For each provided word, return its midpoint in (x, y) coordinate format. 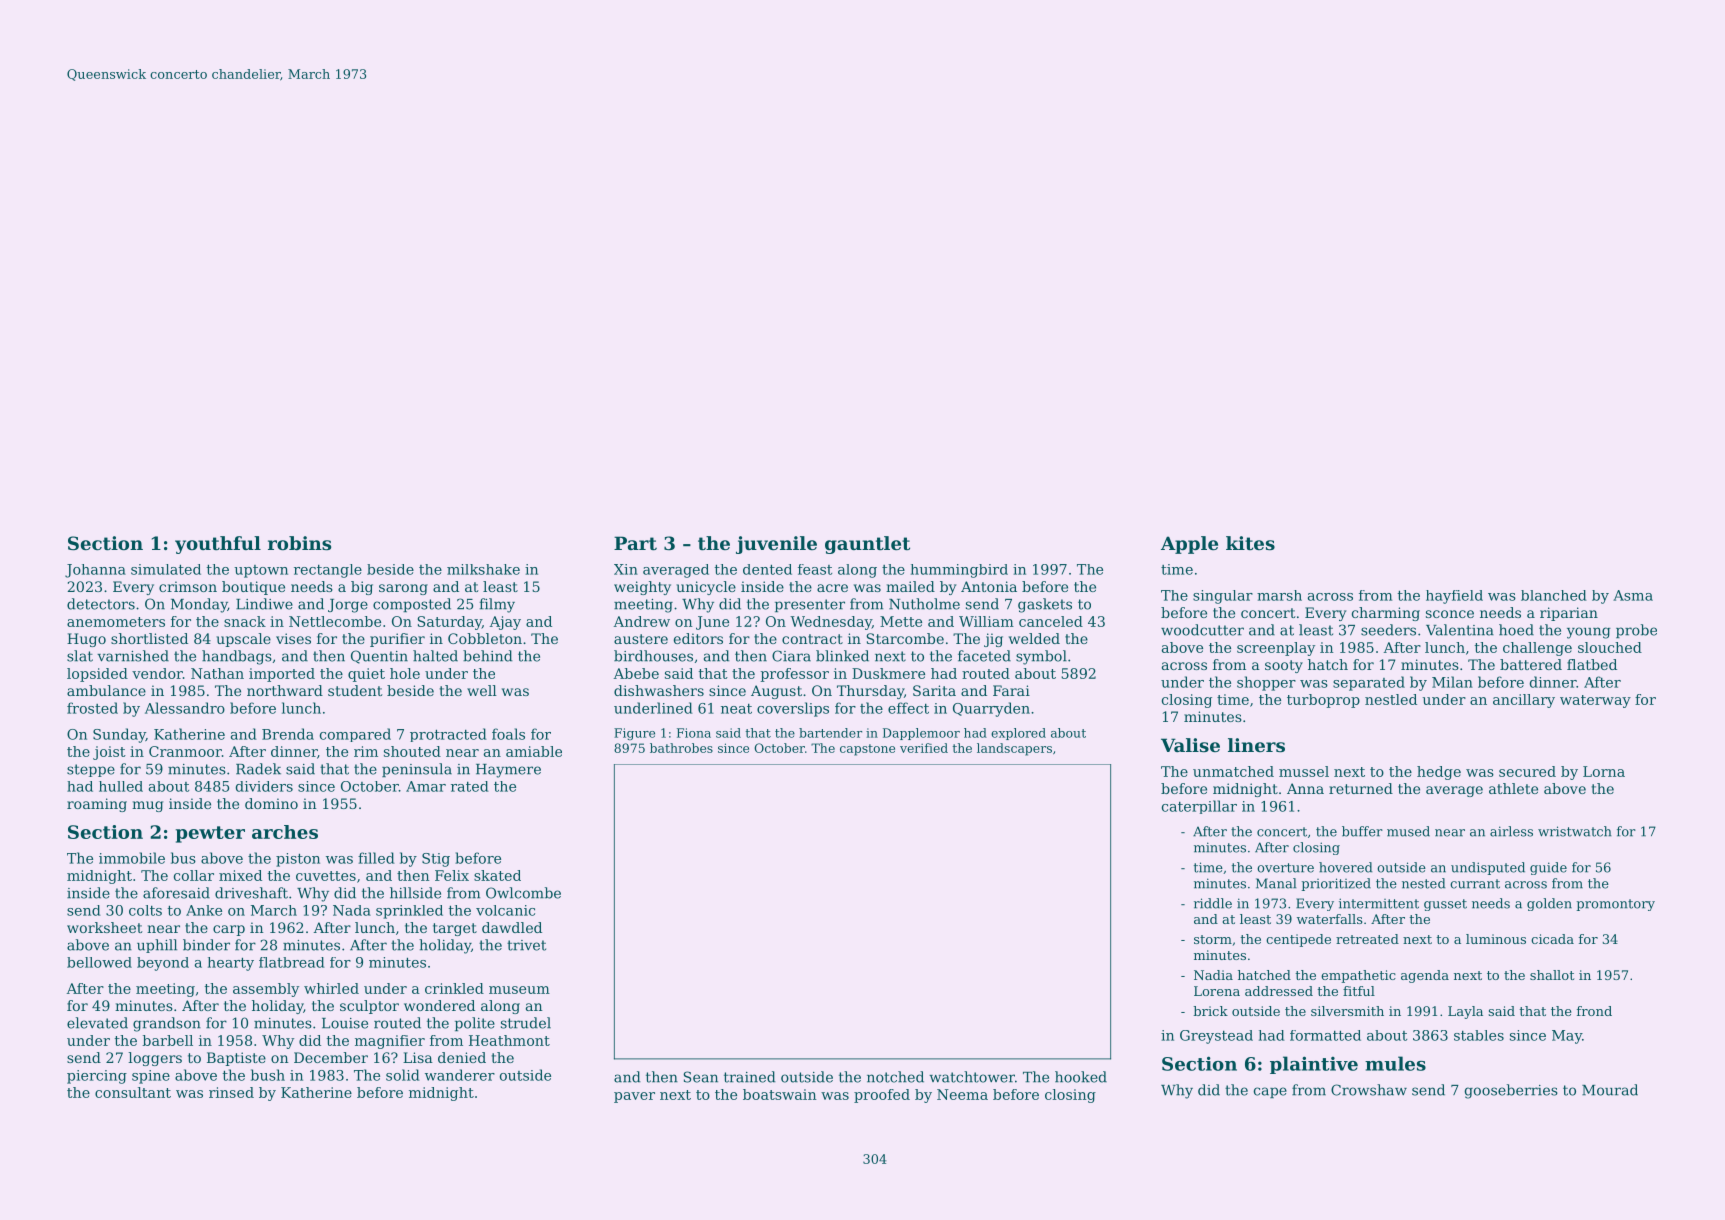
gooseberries (1511, 1091)
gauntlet (867, 545)
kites (1250, 543)
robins (299, 543)
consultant (133, 1092)
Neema (962, 1094)
